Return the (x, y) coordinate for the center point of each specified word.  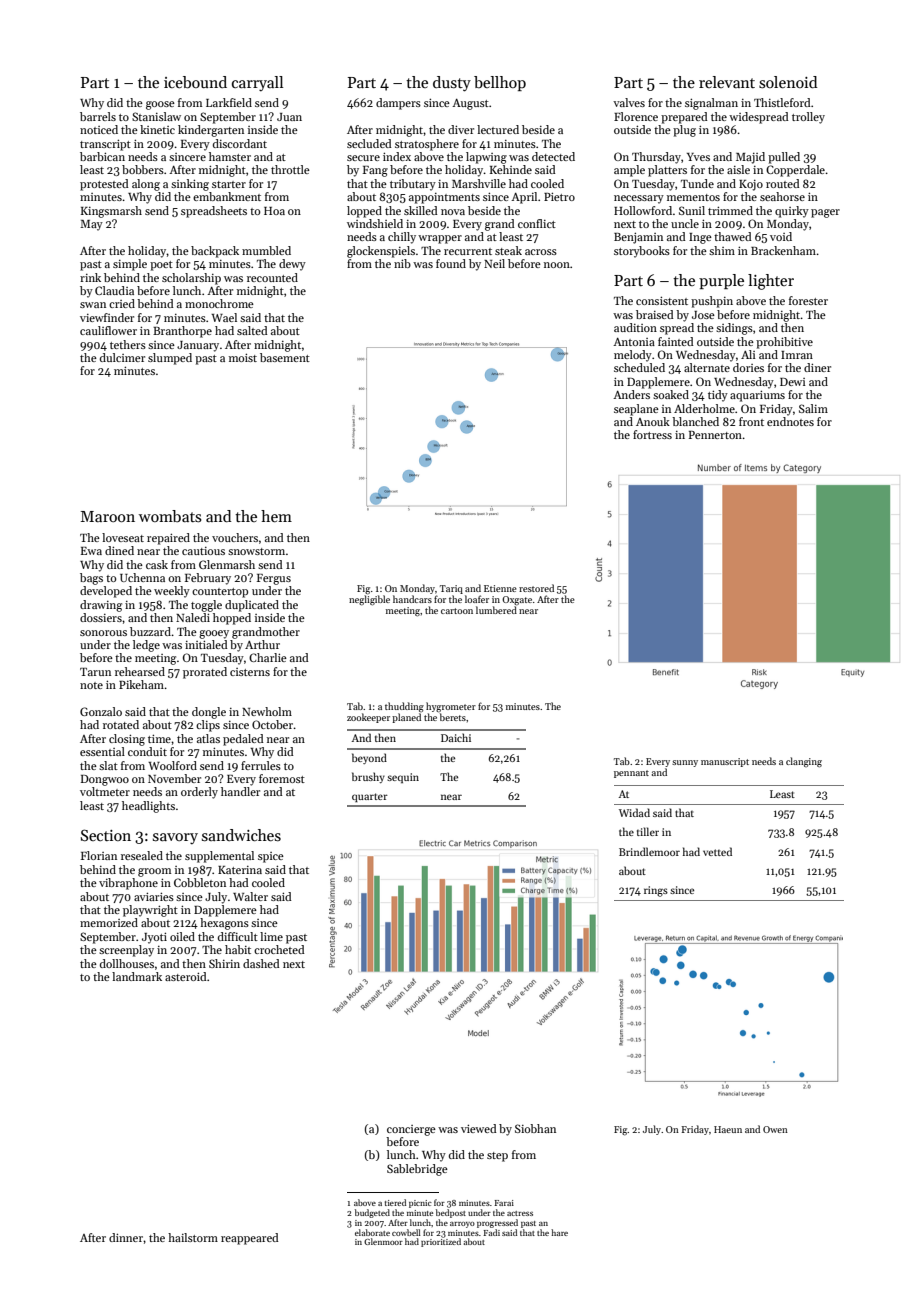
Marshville (479, 183)
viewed (479, 1128)
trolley (808, 118)
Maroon (108, 516)
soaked (671, 394)
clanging (804, 762)
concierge (411, 1130)
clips (208, 726)
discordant (240, 143)
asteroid (186, 976)
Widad (634, 812)
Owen (775, 1129)
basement (285, 357)
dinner (126, 1237)
